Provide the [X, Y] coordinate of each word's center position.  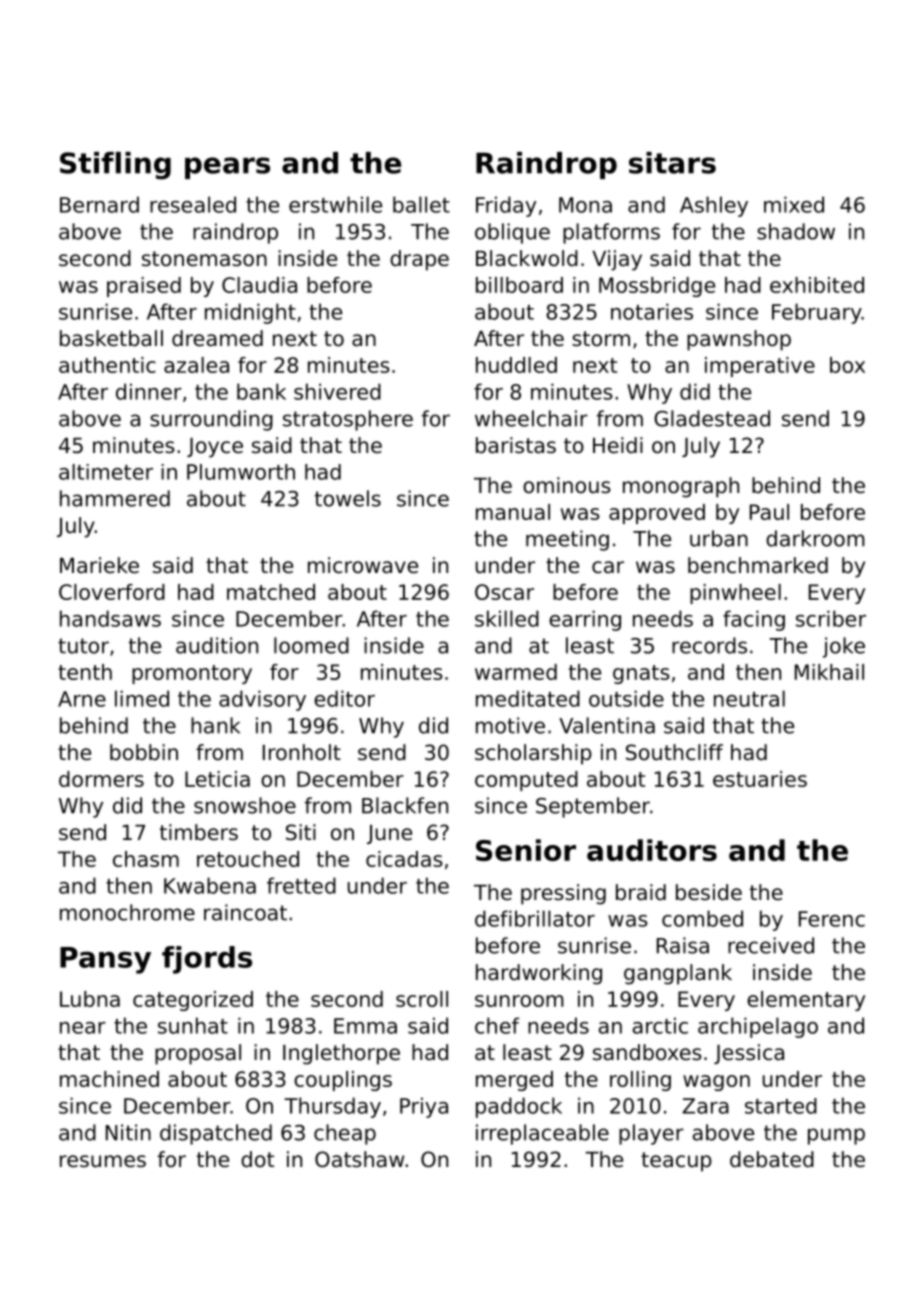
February [817, 313]
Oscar [504, 592]
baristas [516, 445]
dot [257, 1159]
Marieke [99, 565]
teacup [676, 1162]
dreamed [217, 338]
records [709, 645]
